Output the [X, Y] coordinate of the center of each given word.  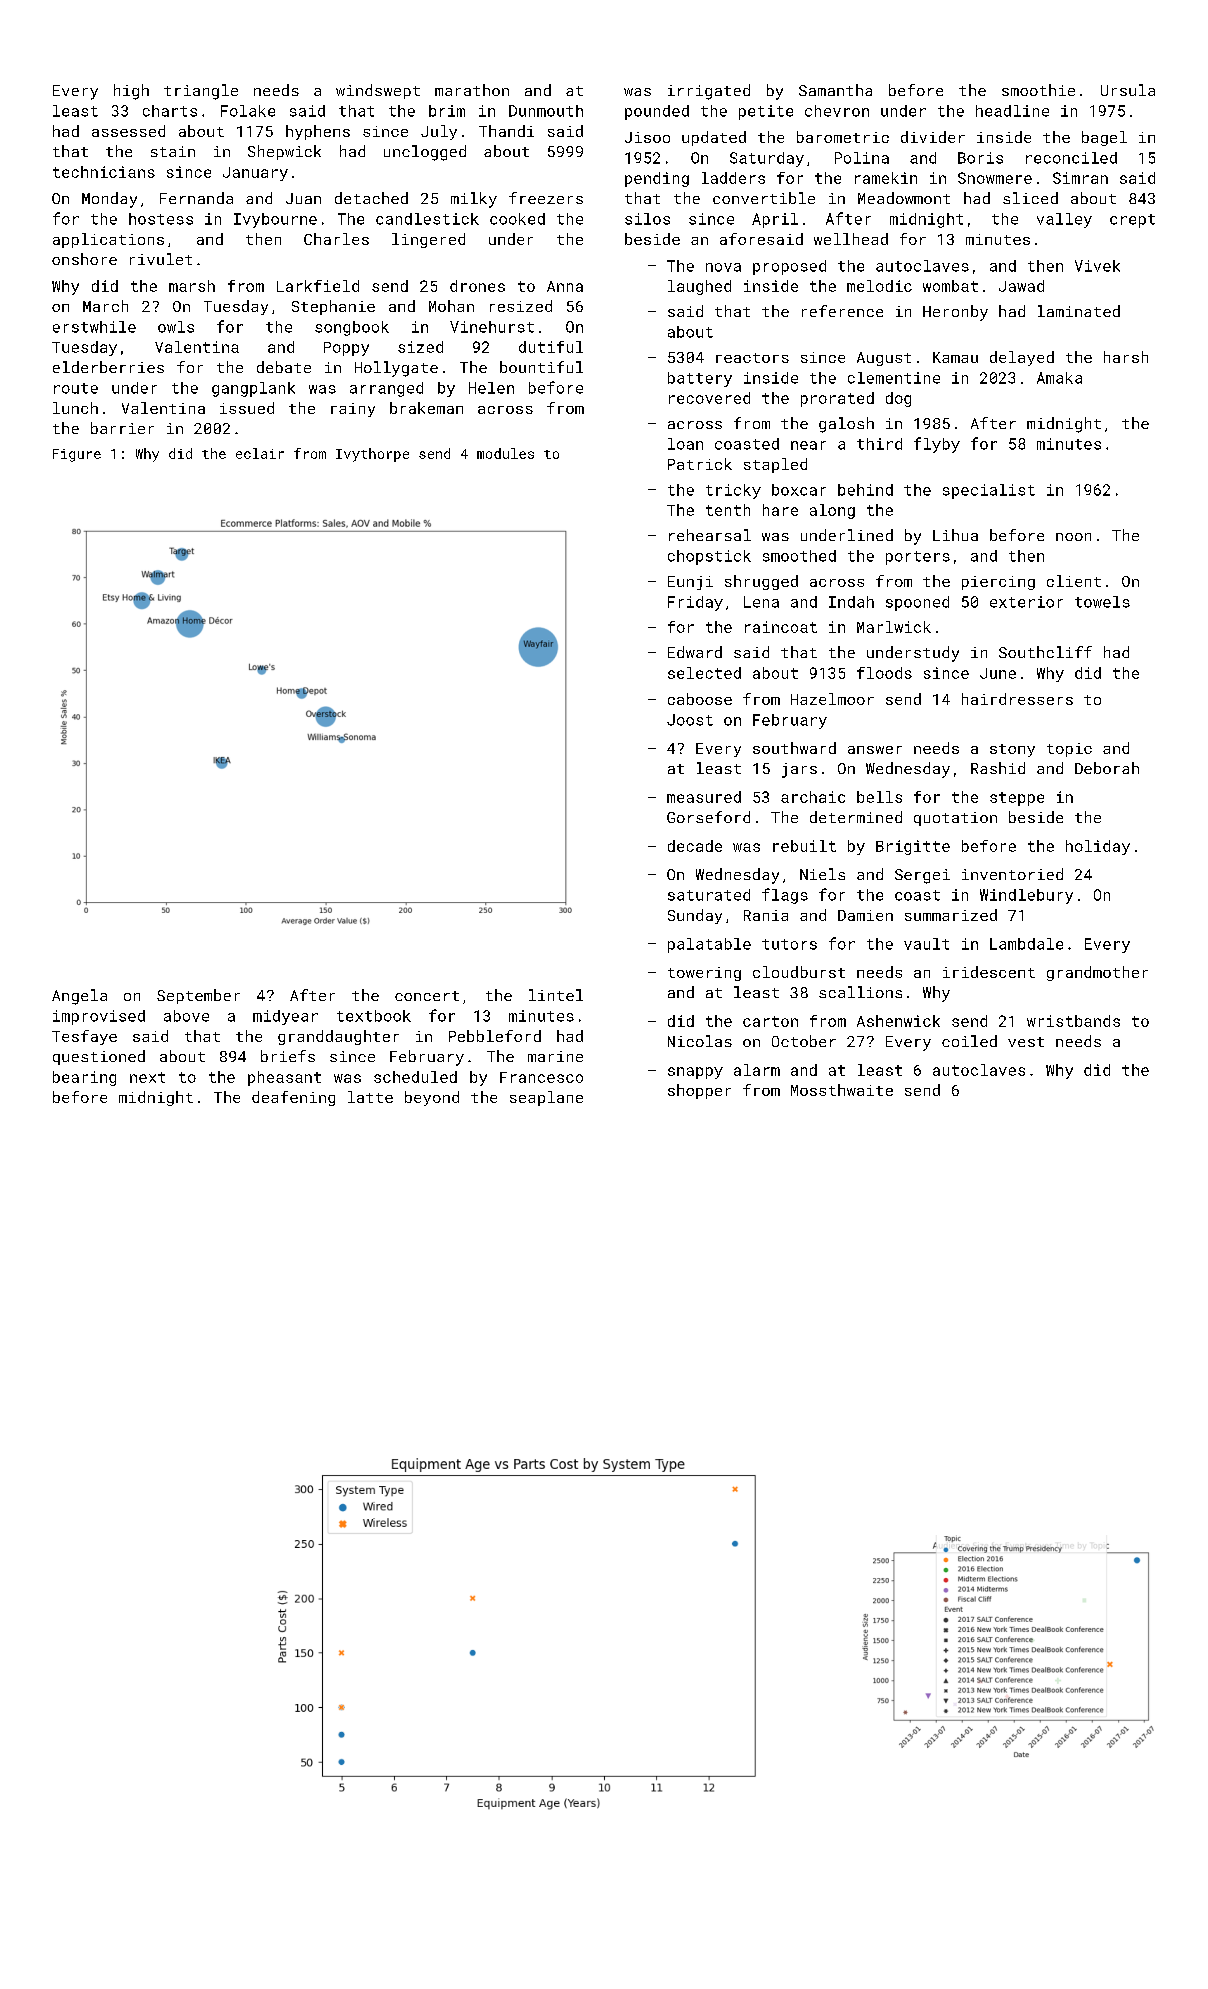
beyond [432, 1098]
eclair [260, 453]
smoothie [1038, 90]
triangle [201, 92]
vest [1026, 1042]
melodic [879, 286]
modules [505, 453]
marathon [472, 90]
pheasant [284, 1078]
